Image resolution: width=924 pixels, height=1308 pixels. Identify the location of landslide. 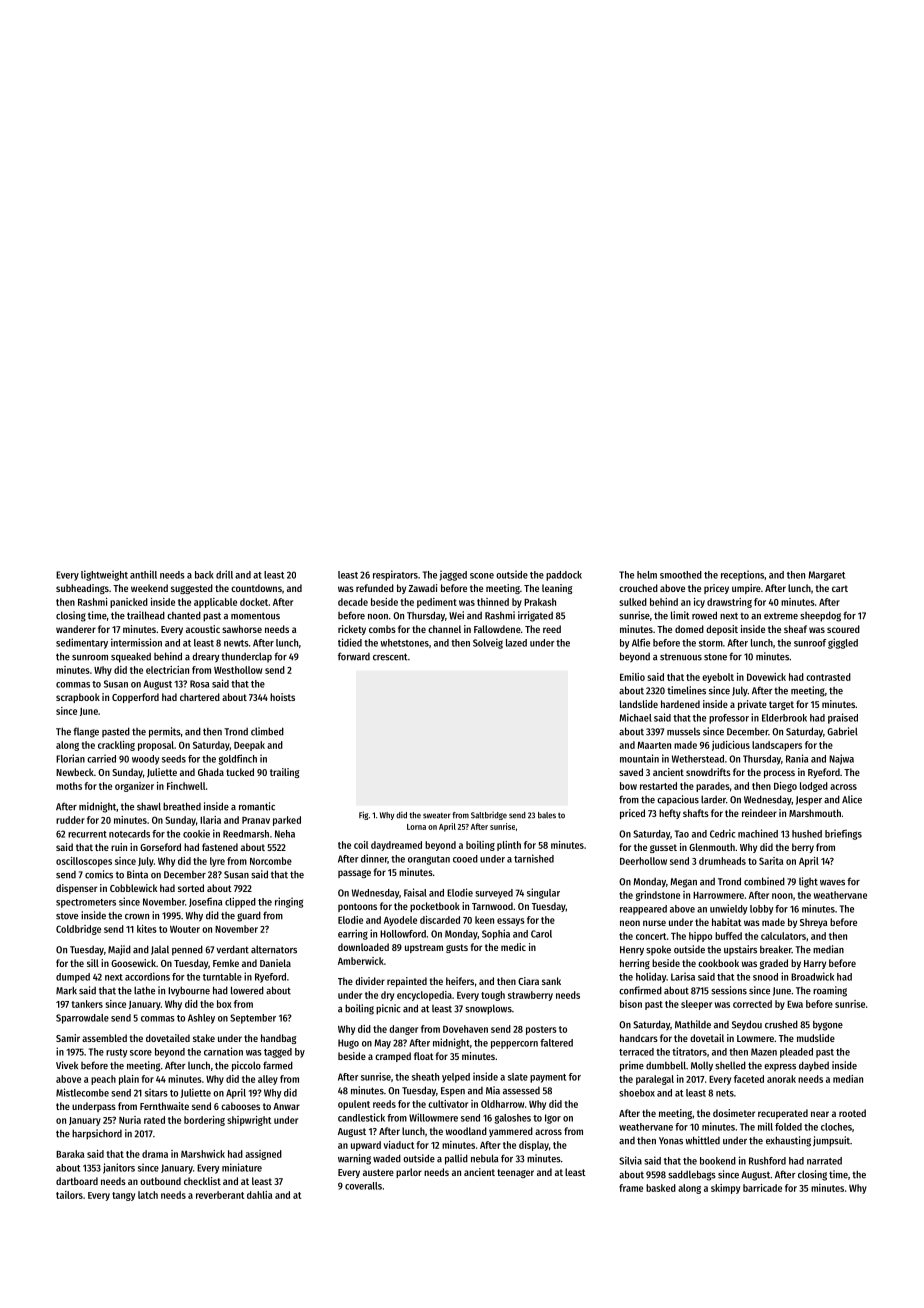
(639, 704).
